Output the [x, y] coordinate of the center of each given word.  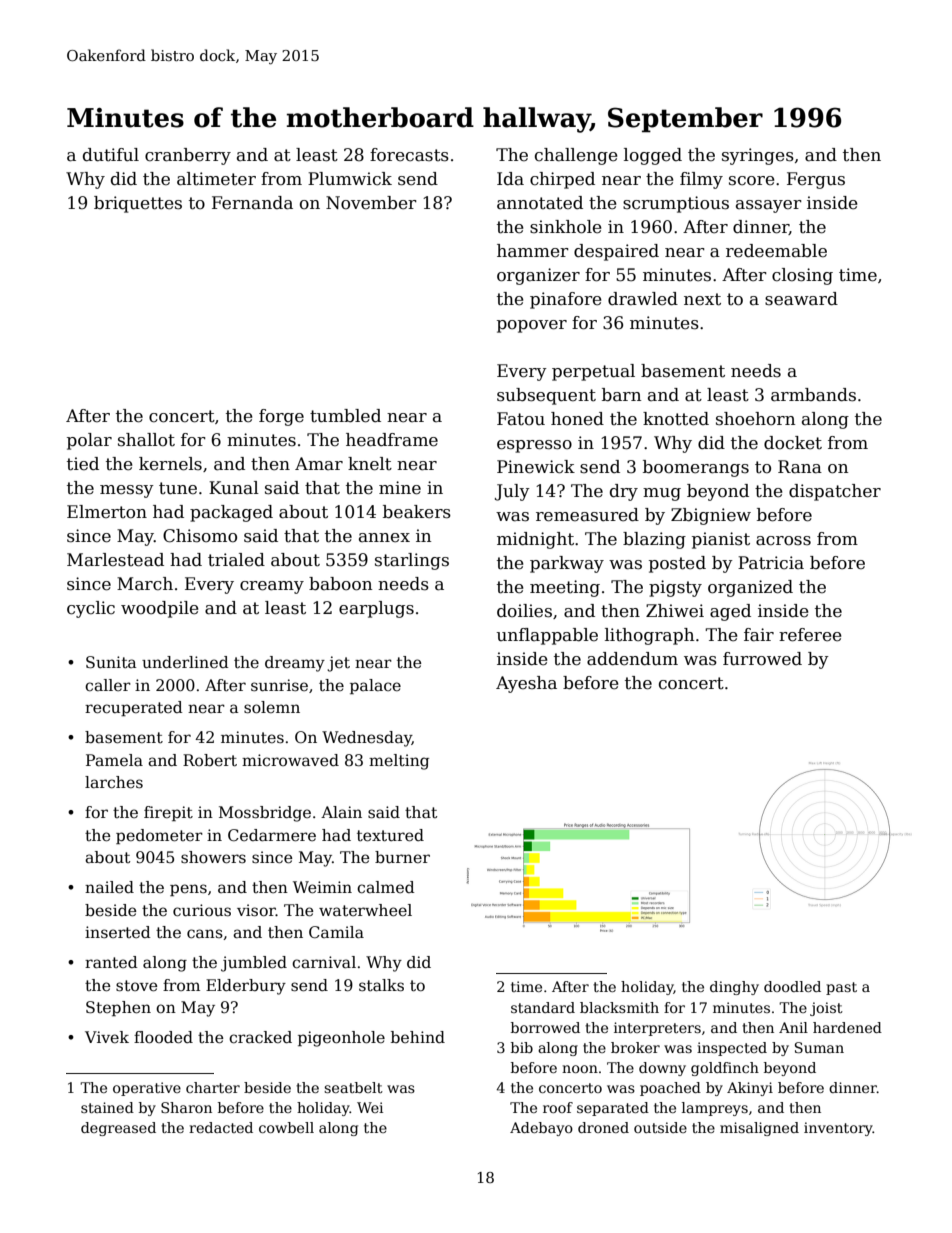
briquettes [138, 204]
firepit [168, 813]
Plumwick [350, 179]
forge [281, 417]
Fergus [816, 180]
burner [402, 857]
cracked [260, 1037]
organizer [538, 276]
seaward [801, 299]
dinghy [734, 988]
